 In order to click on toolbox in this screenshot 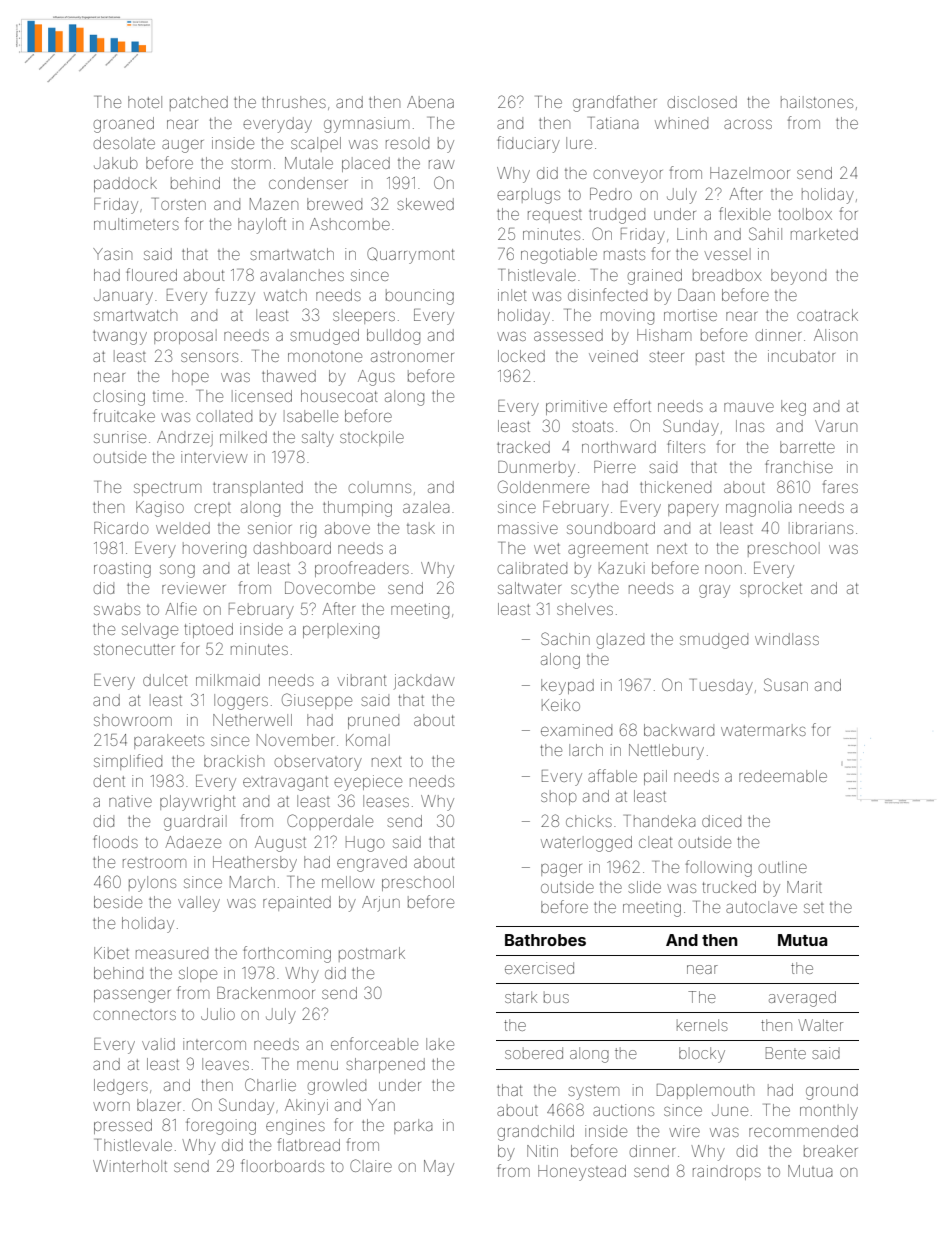, I will do `click(805, 214)`.
